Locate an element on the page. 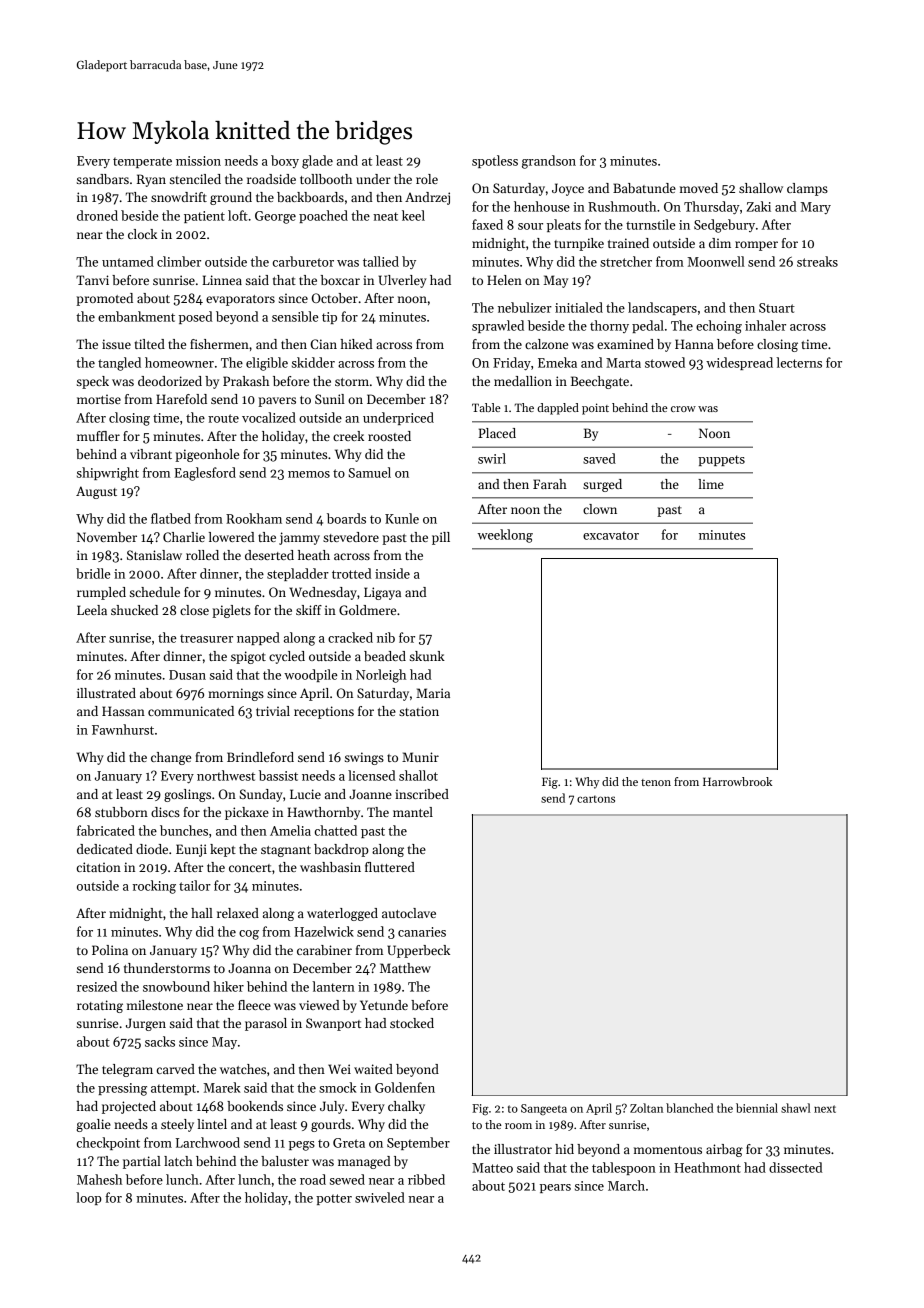 This page has height=1308, width=924. Ryan is located at coordinates (151, 180).
